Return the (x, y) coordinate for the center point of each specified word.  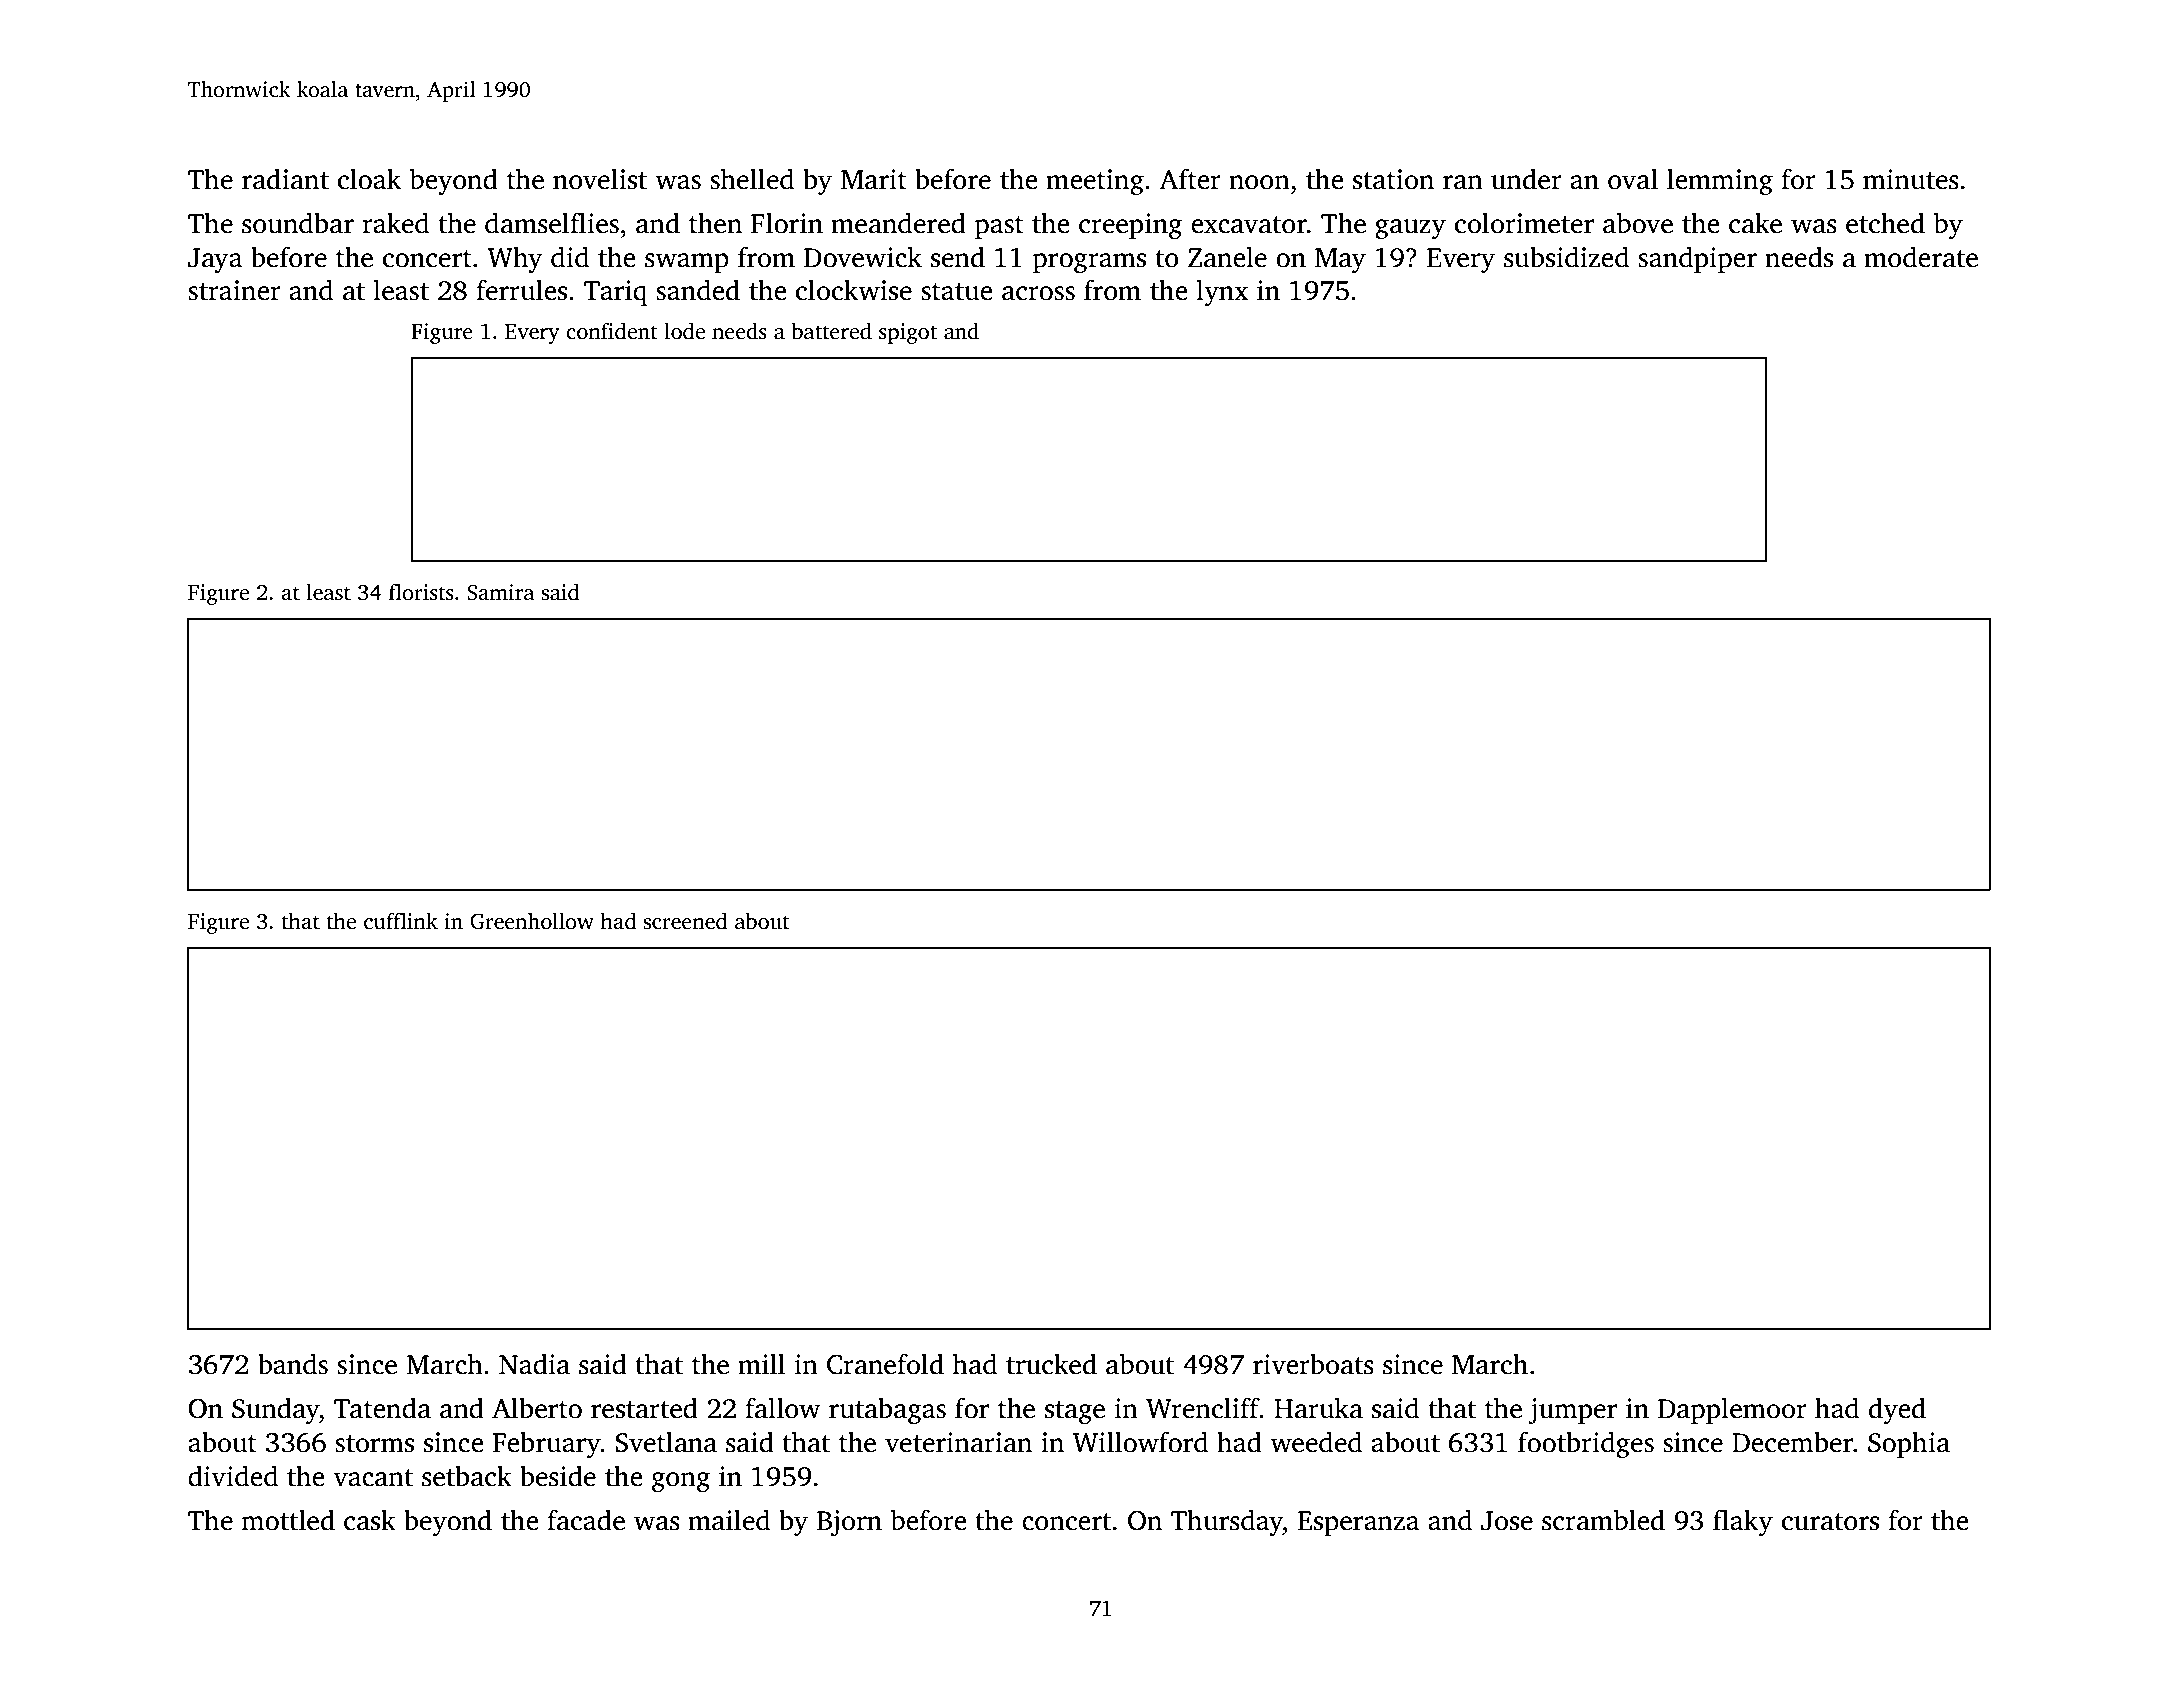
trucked (1051, 1364)
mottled (288, 1520)
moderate (1921, 257)
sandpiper (1697, 259)
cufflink (401, 921)
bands (293, 1364)
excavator (1249, 225)
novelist (600, 179)
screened (685, 921)
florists (421, 592)
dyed (1897, 1410)
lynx (1222, 292)
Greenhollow (532, 921)
